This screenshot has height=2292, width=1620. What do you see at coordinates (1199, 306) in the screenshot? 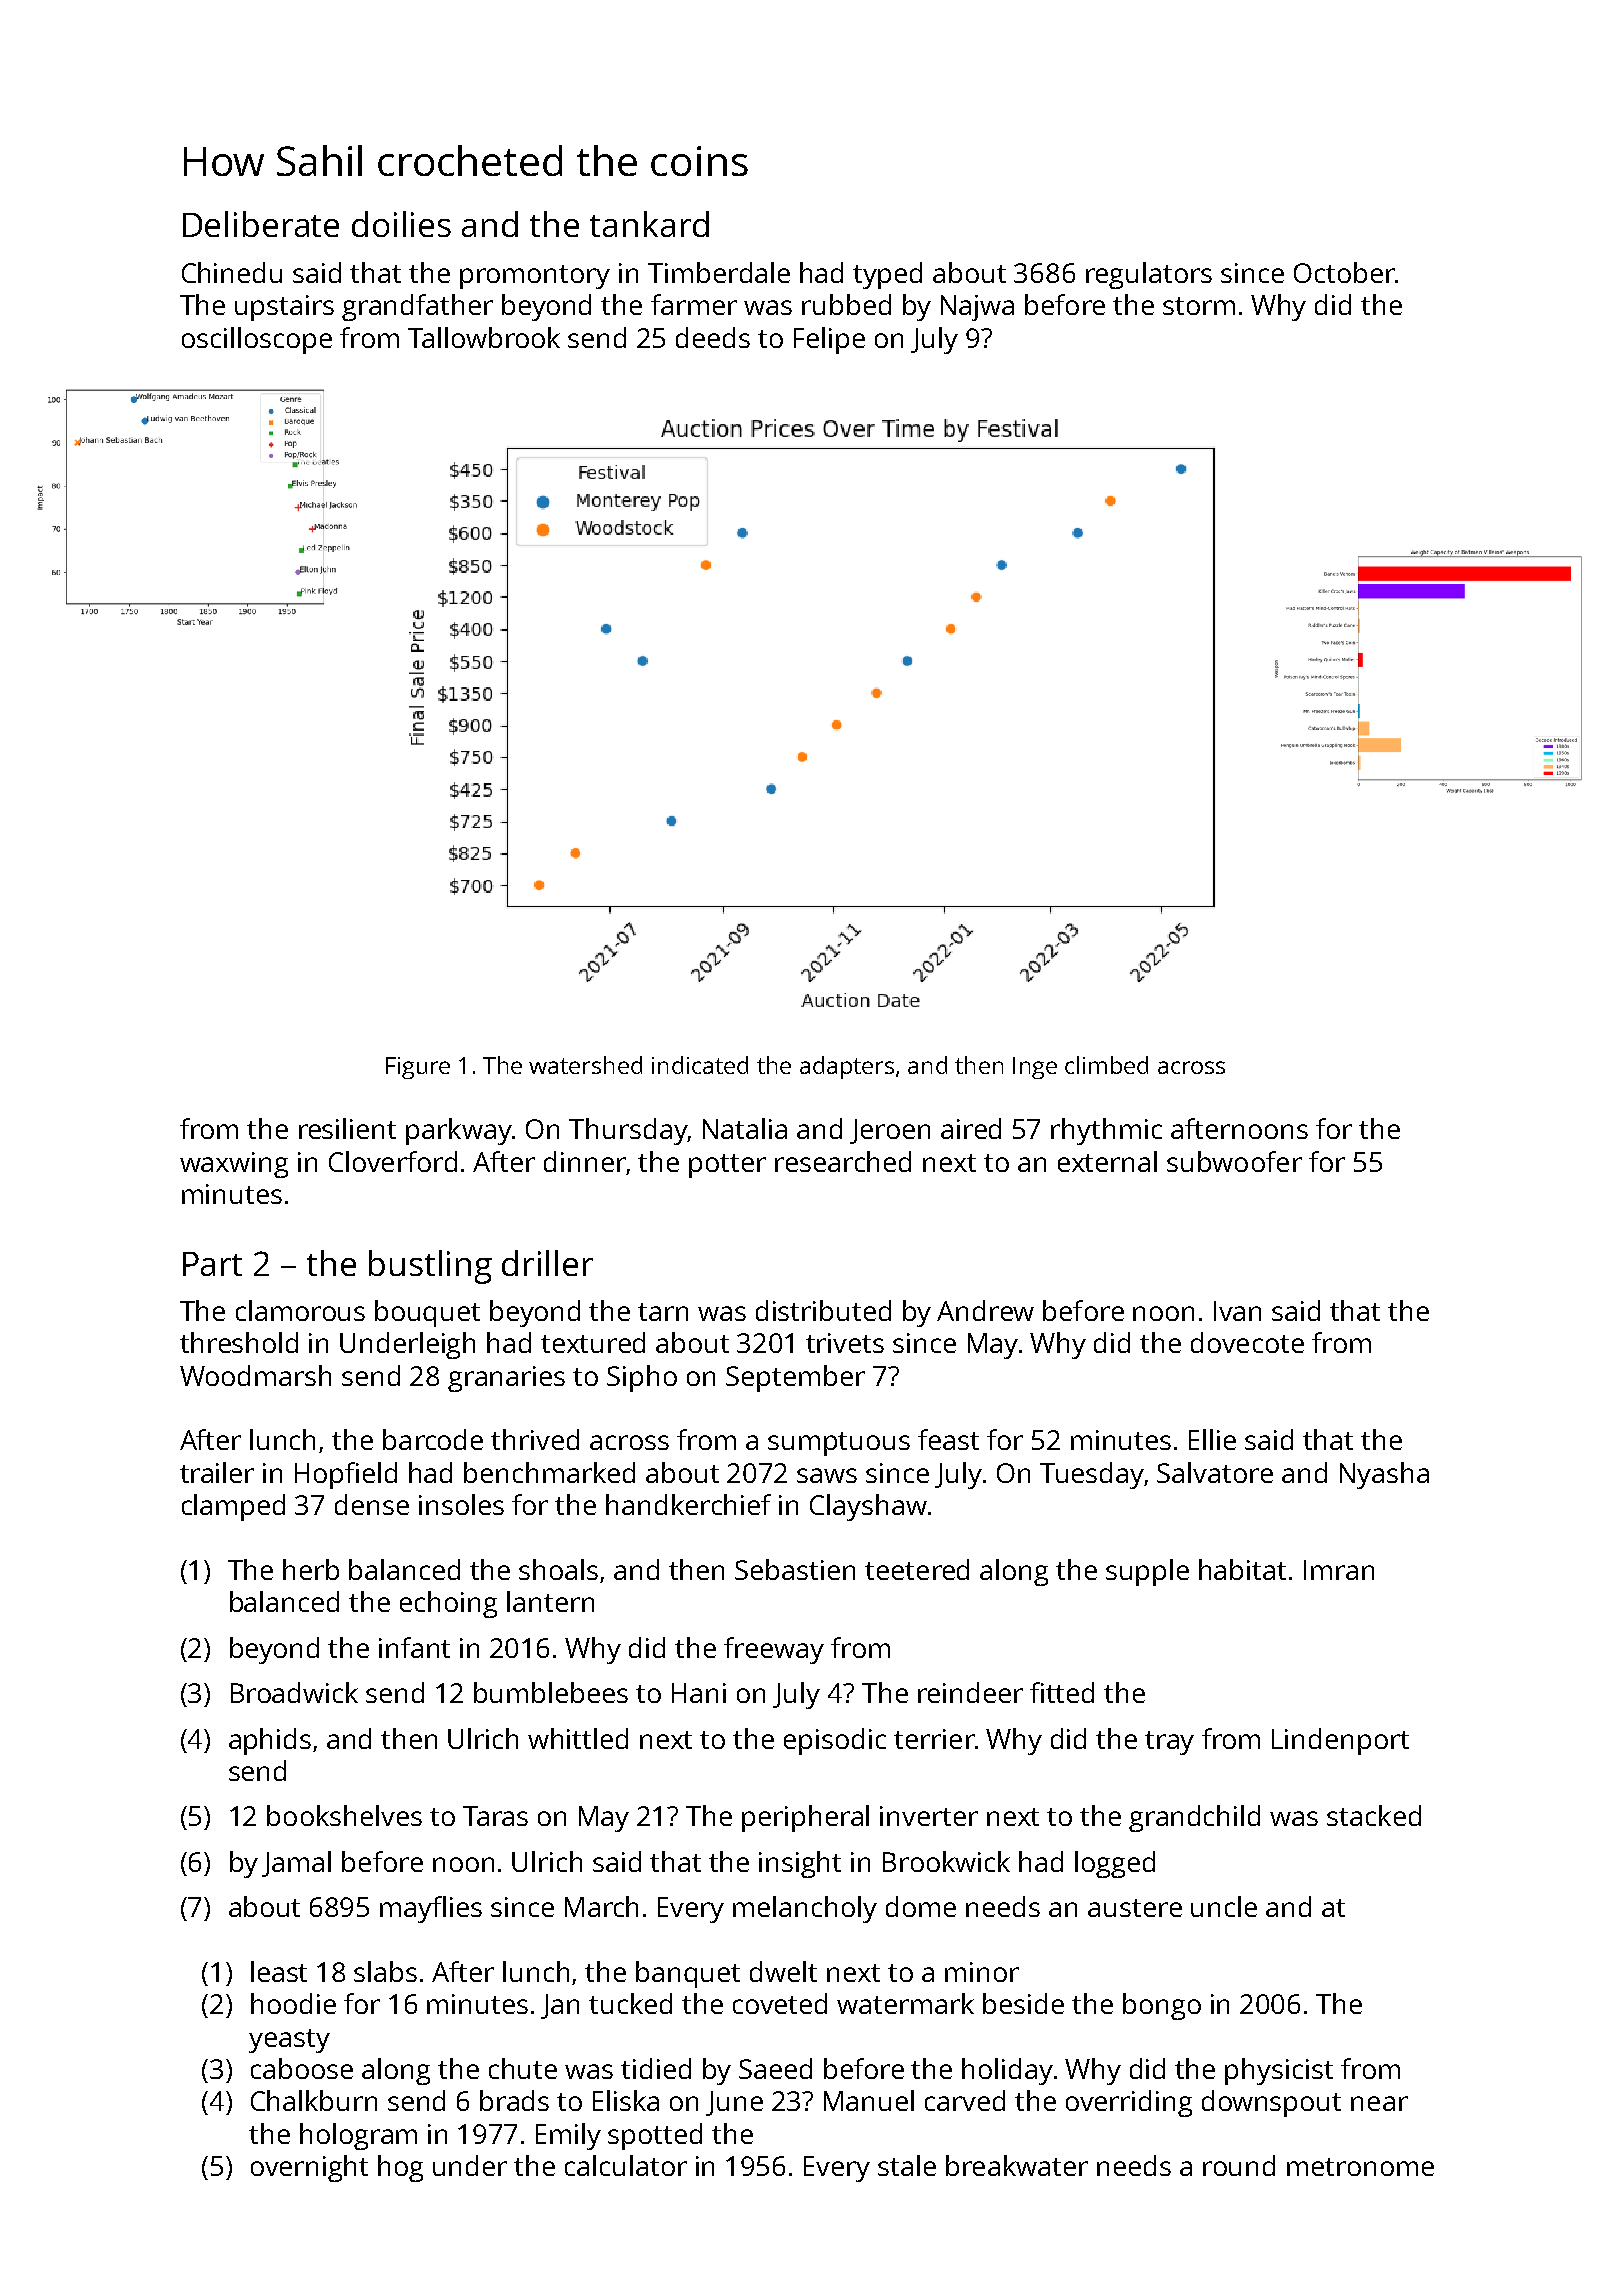
I see `storm` at bounding box center [1199, 306].
